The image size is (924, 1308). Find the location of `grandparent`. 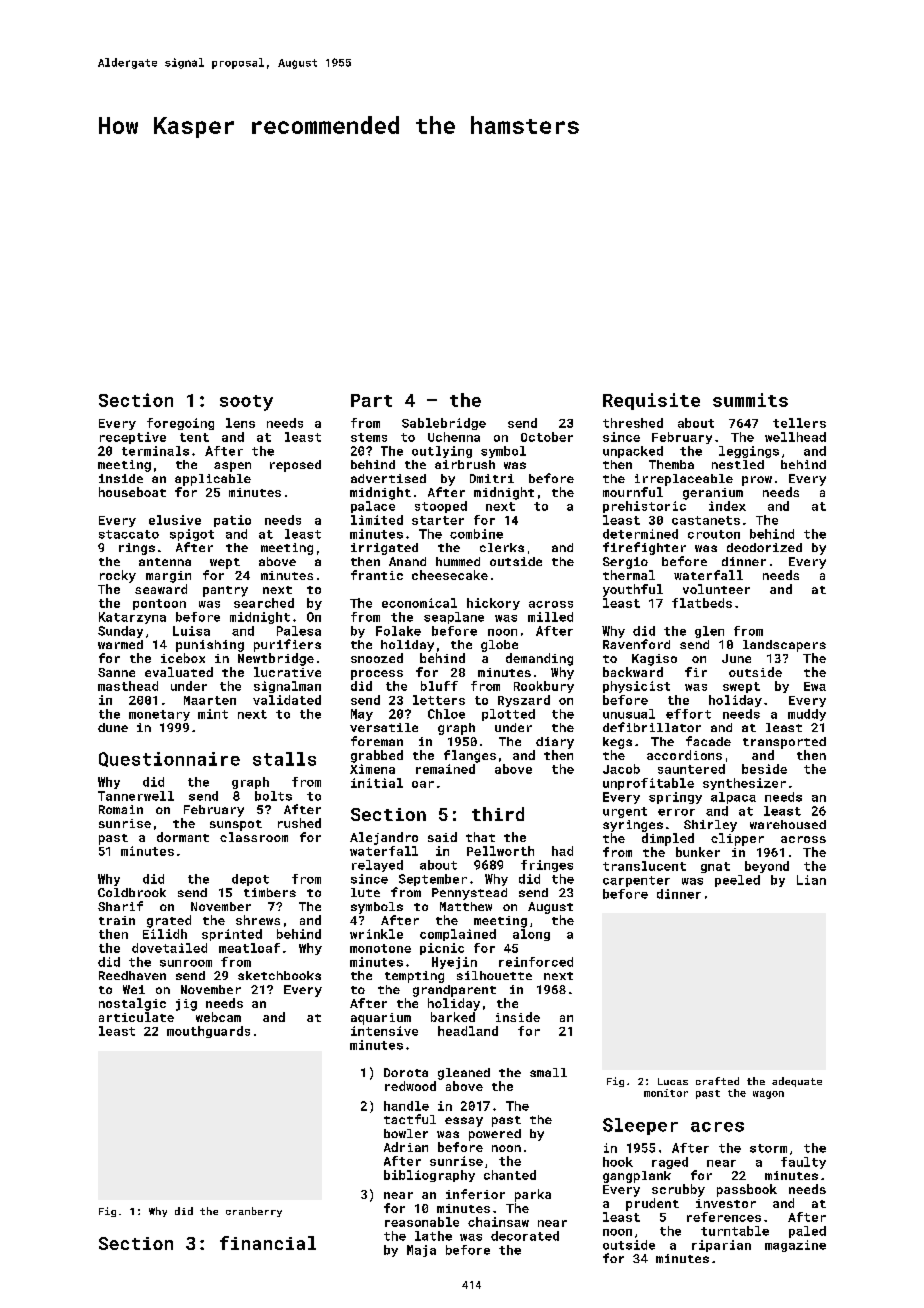

grandparent is located at coordinates (454, 991).
